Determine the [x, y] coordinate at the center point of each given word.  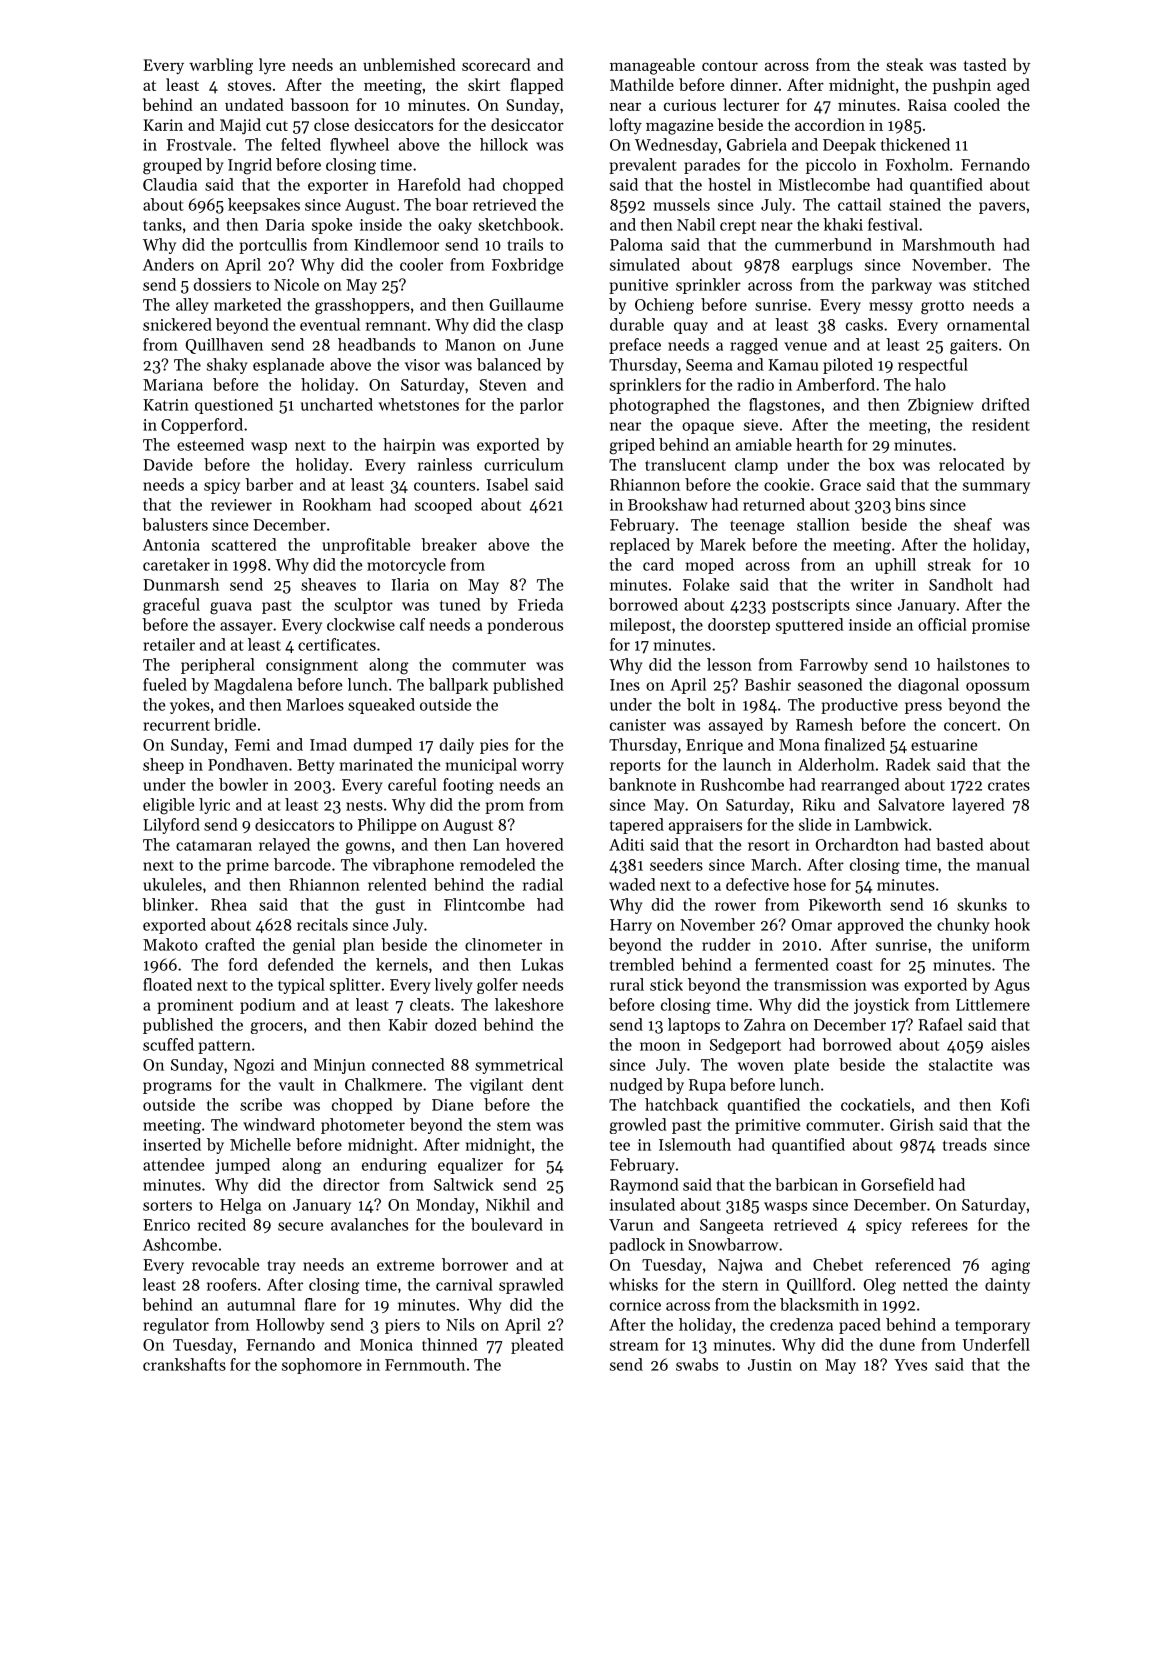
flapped [537, 86]
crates [1009, 785]
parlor [542, 406]
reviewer [241, 505]
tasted [985, 64]
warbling [221, 66]
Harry [631, 926]
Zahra [764, 1024]
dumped [383, 746]
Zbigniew [941, 406]
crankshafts [184, 1364]
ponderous [525, 626]
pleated [537, 1346]
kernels [402, 964]
